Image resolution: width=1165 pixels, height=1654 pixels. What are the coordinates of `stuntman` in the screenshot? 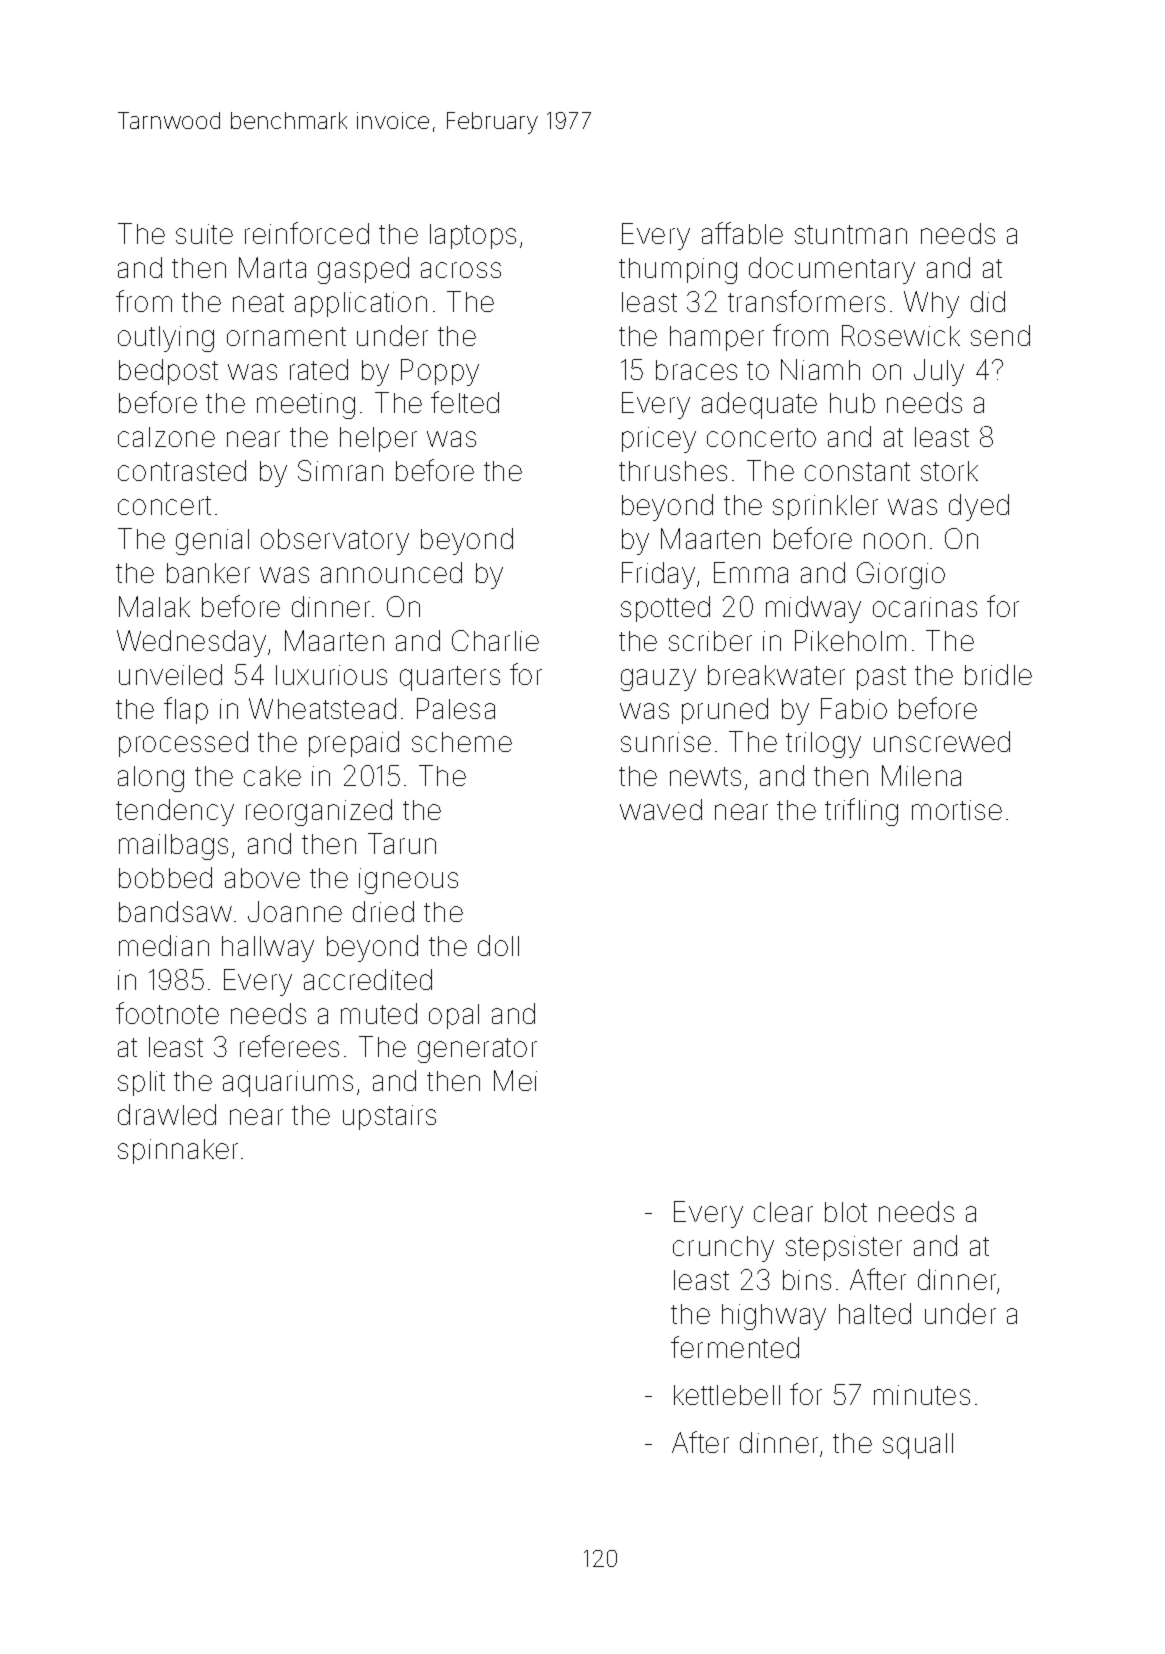 It's located at (851, 234).
